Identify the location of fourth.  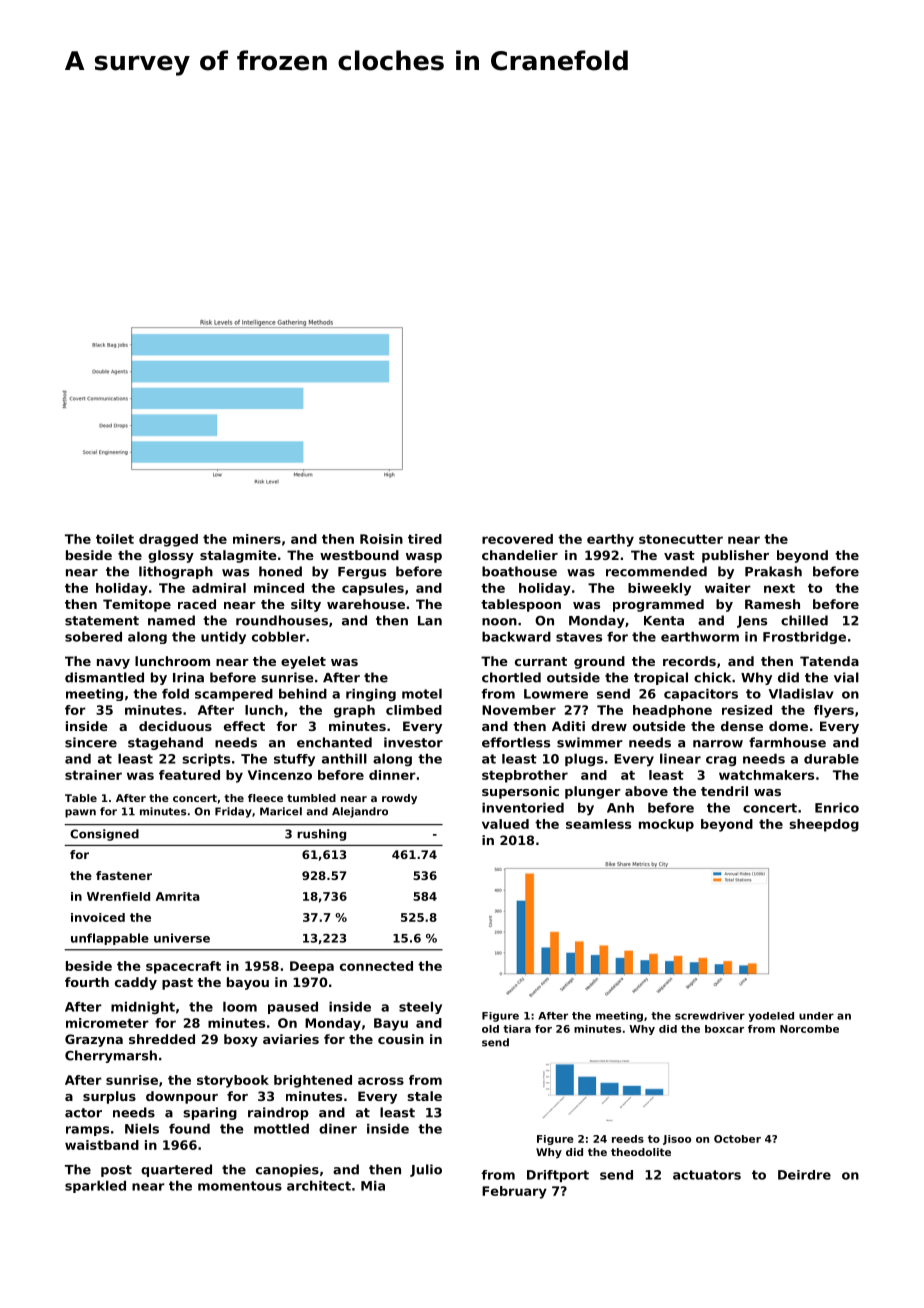
(87, 982).
